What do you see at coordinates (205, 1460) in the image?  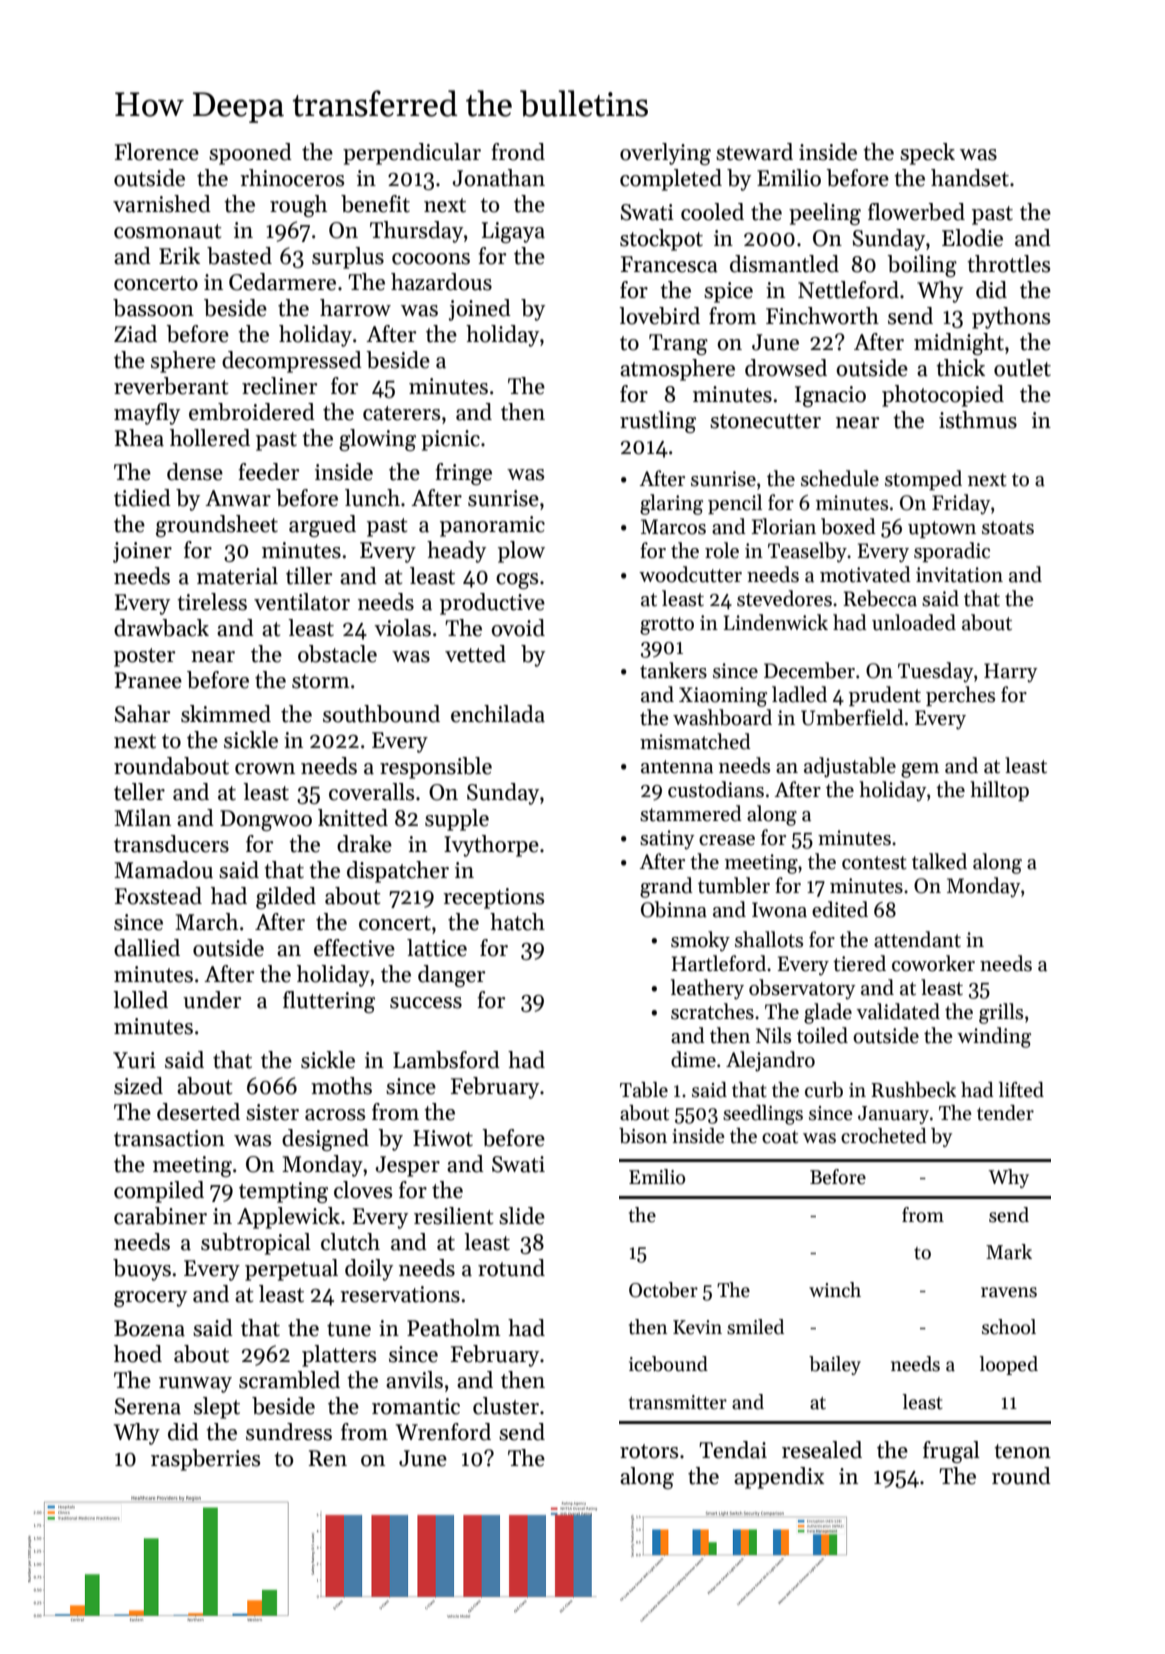 I see `raspberries` at bounding box center [205, 1460].
